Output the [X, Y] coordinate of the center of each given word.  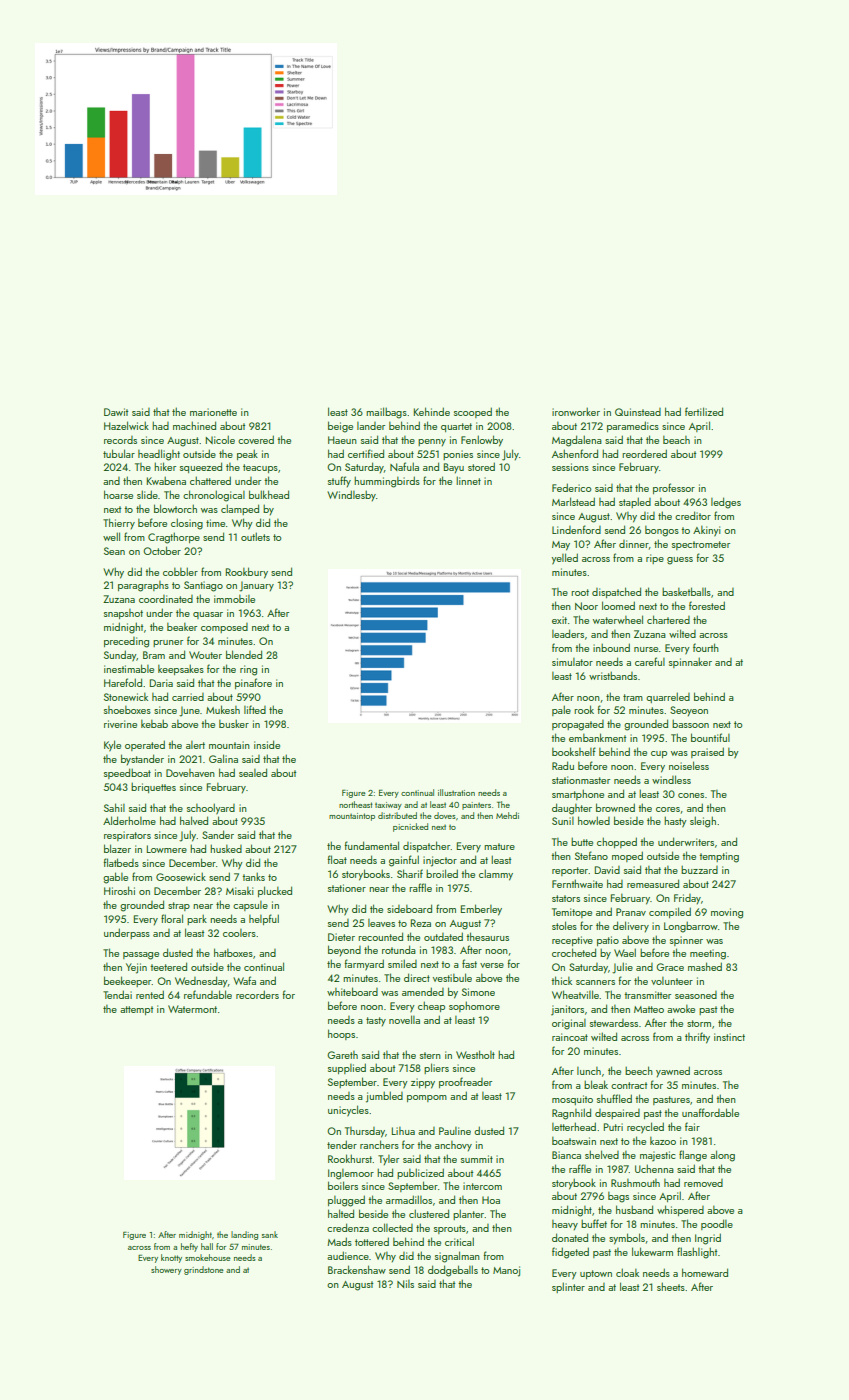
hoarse [118, 494]
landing [244, 1235]
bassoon [690, 724]
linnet [468, 480]
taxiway [388, 806]
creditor [693, 515]
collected [392, 1227]
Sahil [114, 807]
